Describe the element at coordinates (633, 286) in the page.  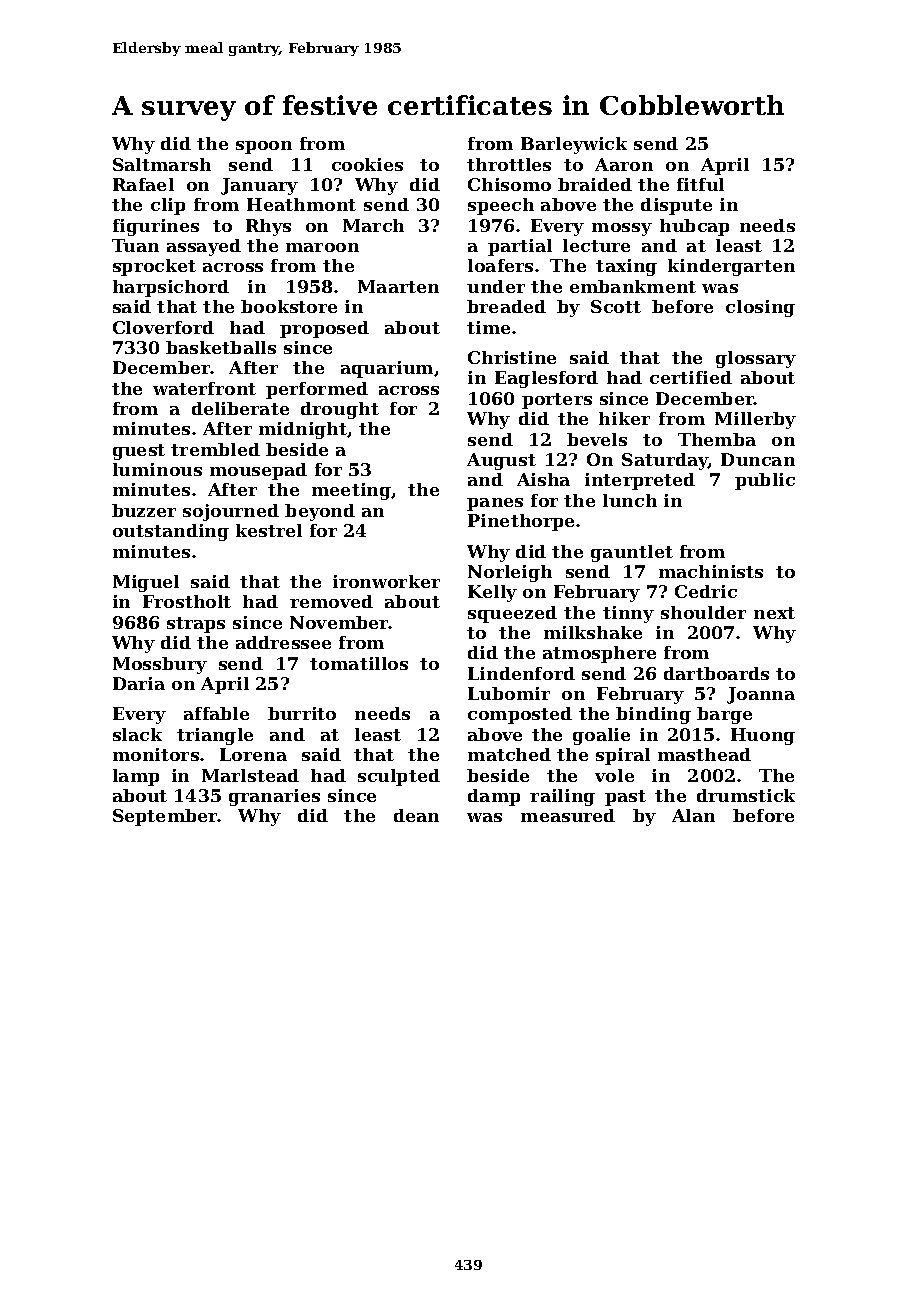
I see `embankment` at that location.
